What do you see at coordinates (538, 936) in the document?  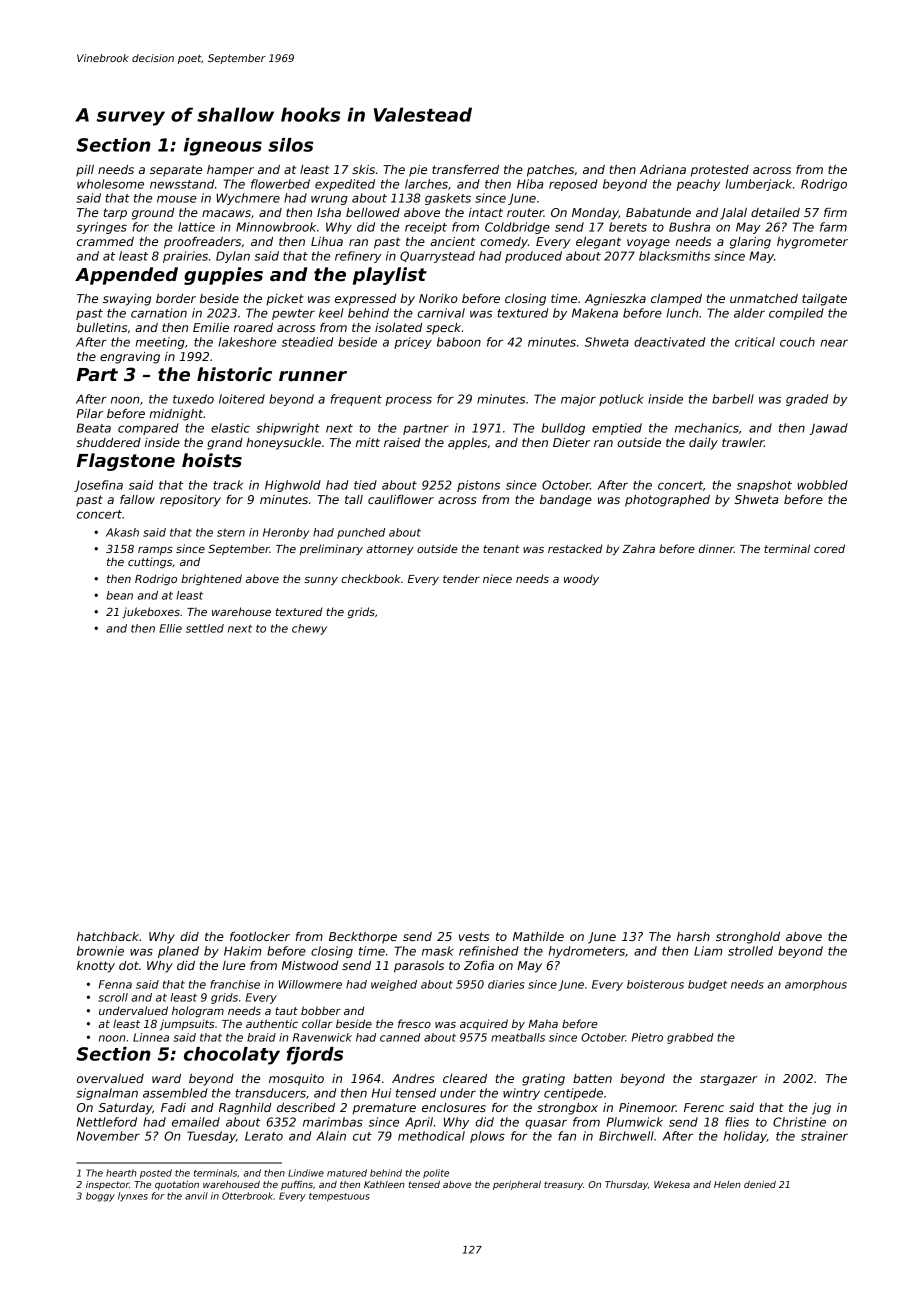 I see `Mathilde` at bounding box center [538, 936].
